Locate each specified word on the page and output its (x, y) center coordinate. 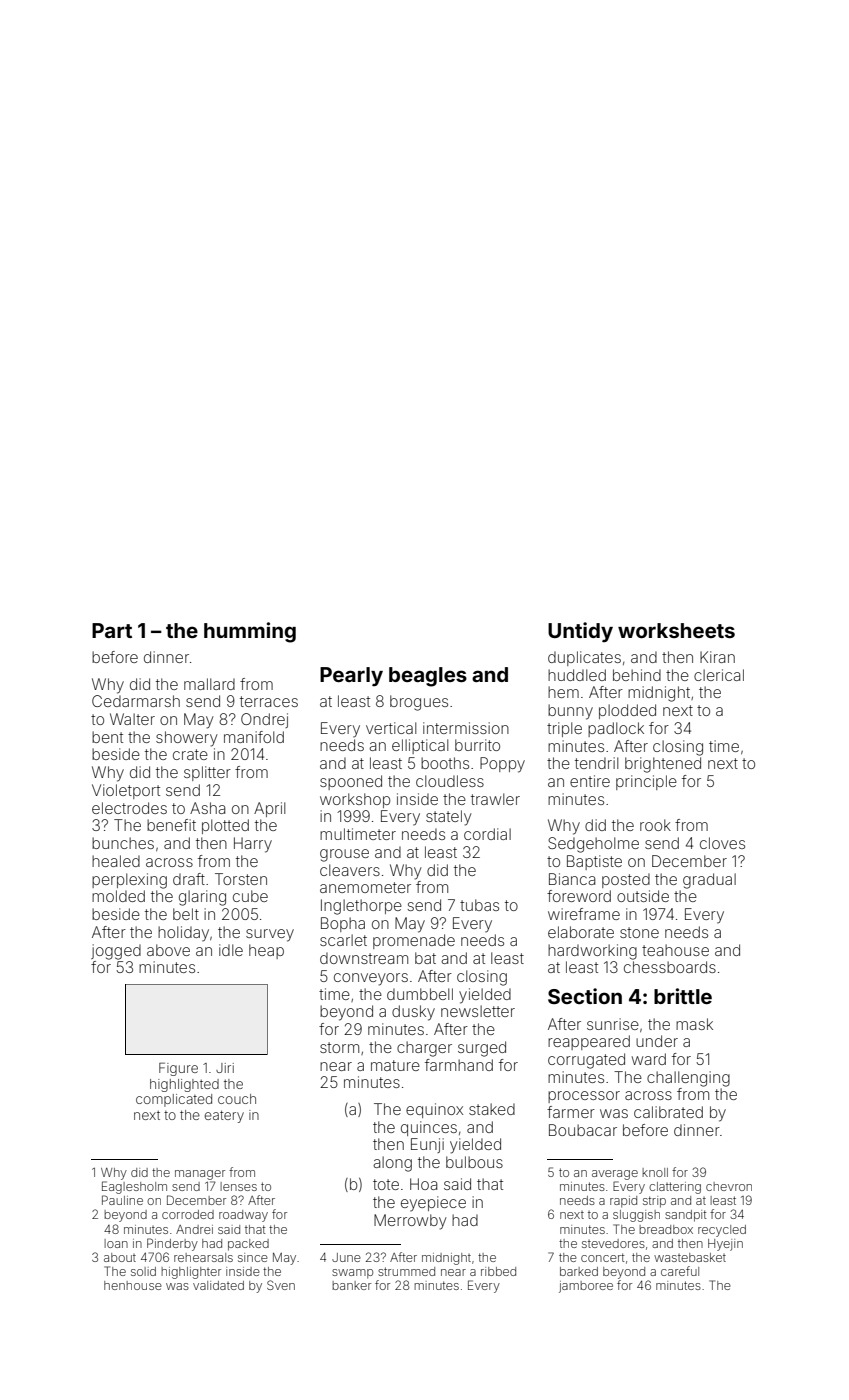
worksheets (676, 630)
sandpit (686, 1216)
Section (585, 996)
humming (250, 632)
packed (248, 1245)
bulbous (474, 1162)
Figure (178, 1069)
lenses (238, 1186)
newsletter (478, 1011)
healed (116, 861)
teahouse (675, 950)
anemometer (365, 887)
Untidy (580, 632)
